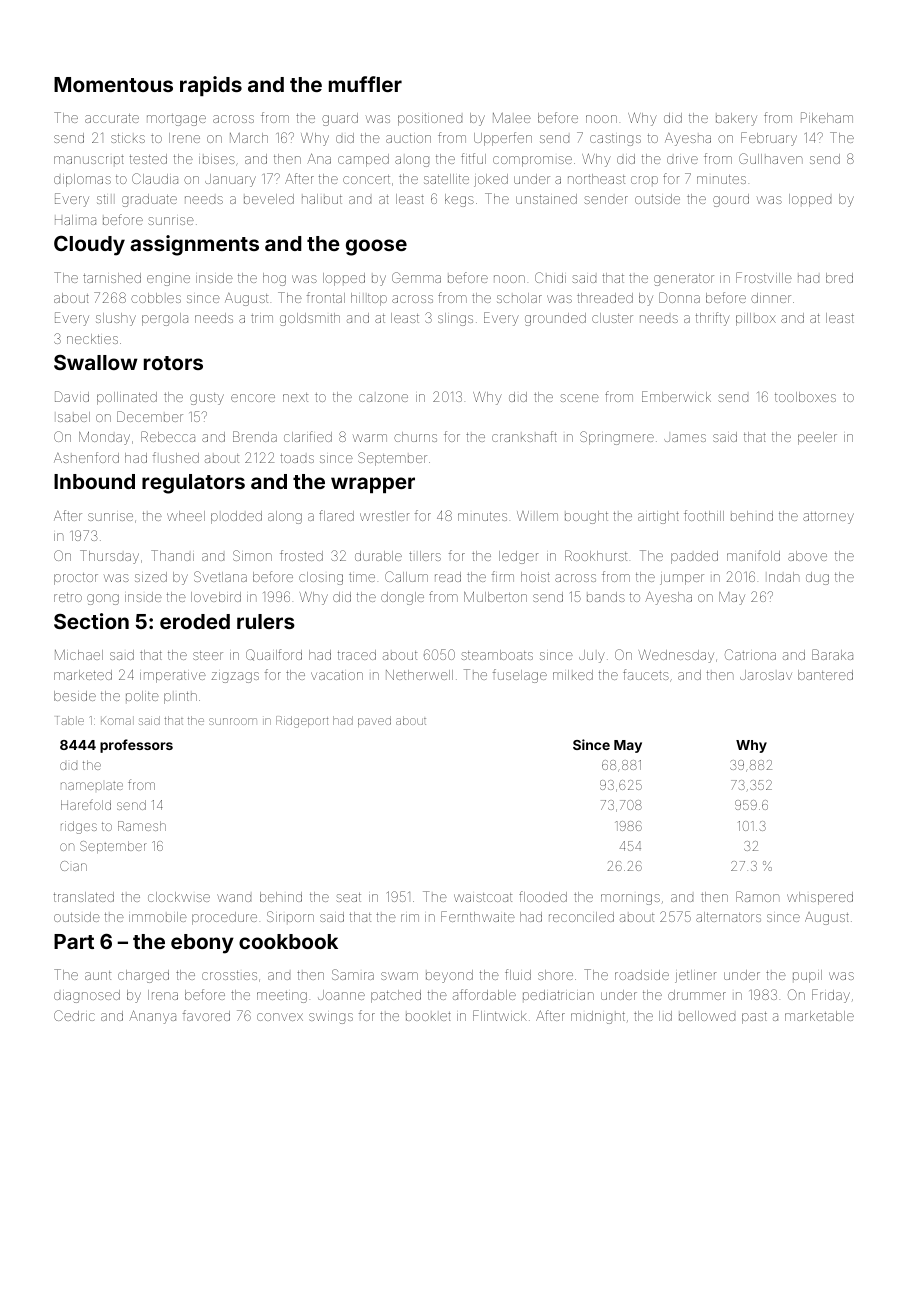 The width and height of the screenshot is (908, 1316). I want to click on Willem, so click(537, 516).
